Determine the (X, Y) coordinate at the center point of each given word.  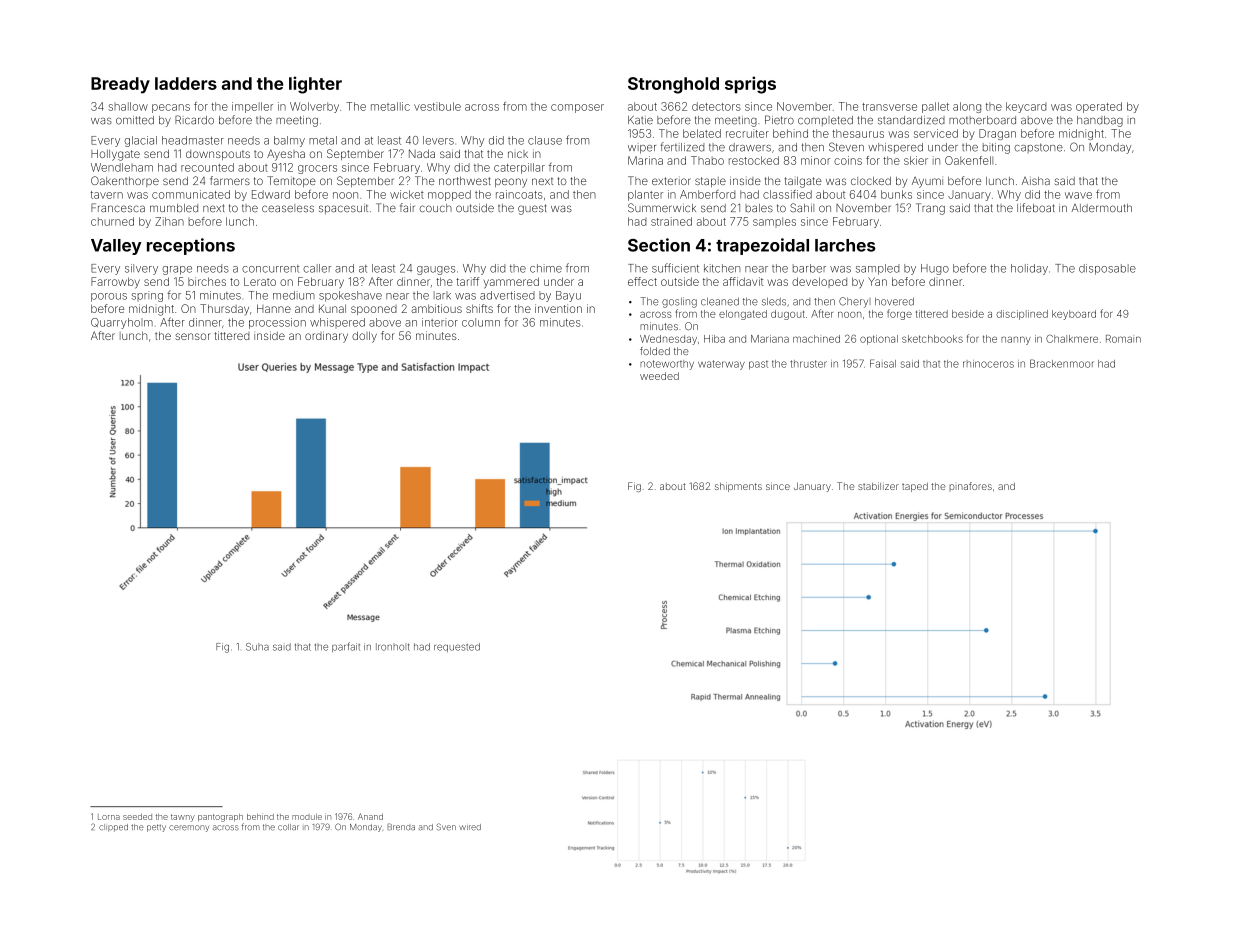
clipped (113, 828)
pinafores (970, 487)
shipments (738, 487)
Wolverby (314, 107)
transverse (889, 107)
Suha (257, 647)
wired (470, 827)
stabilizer (878, 486)
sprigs (750, 85)
